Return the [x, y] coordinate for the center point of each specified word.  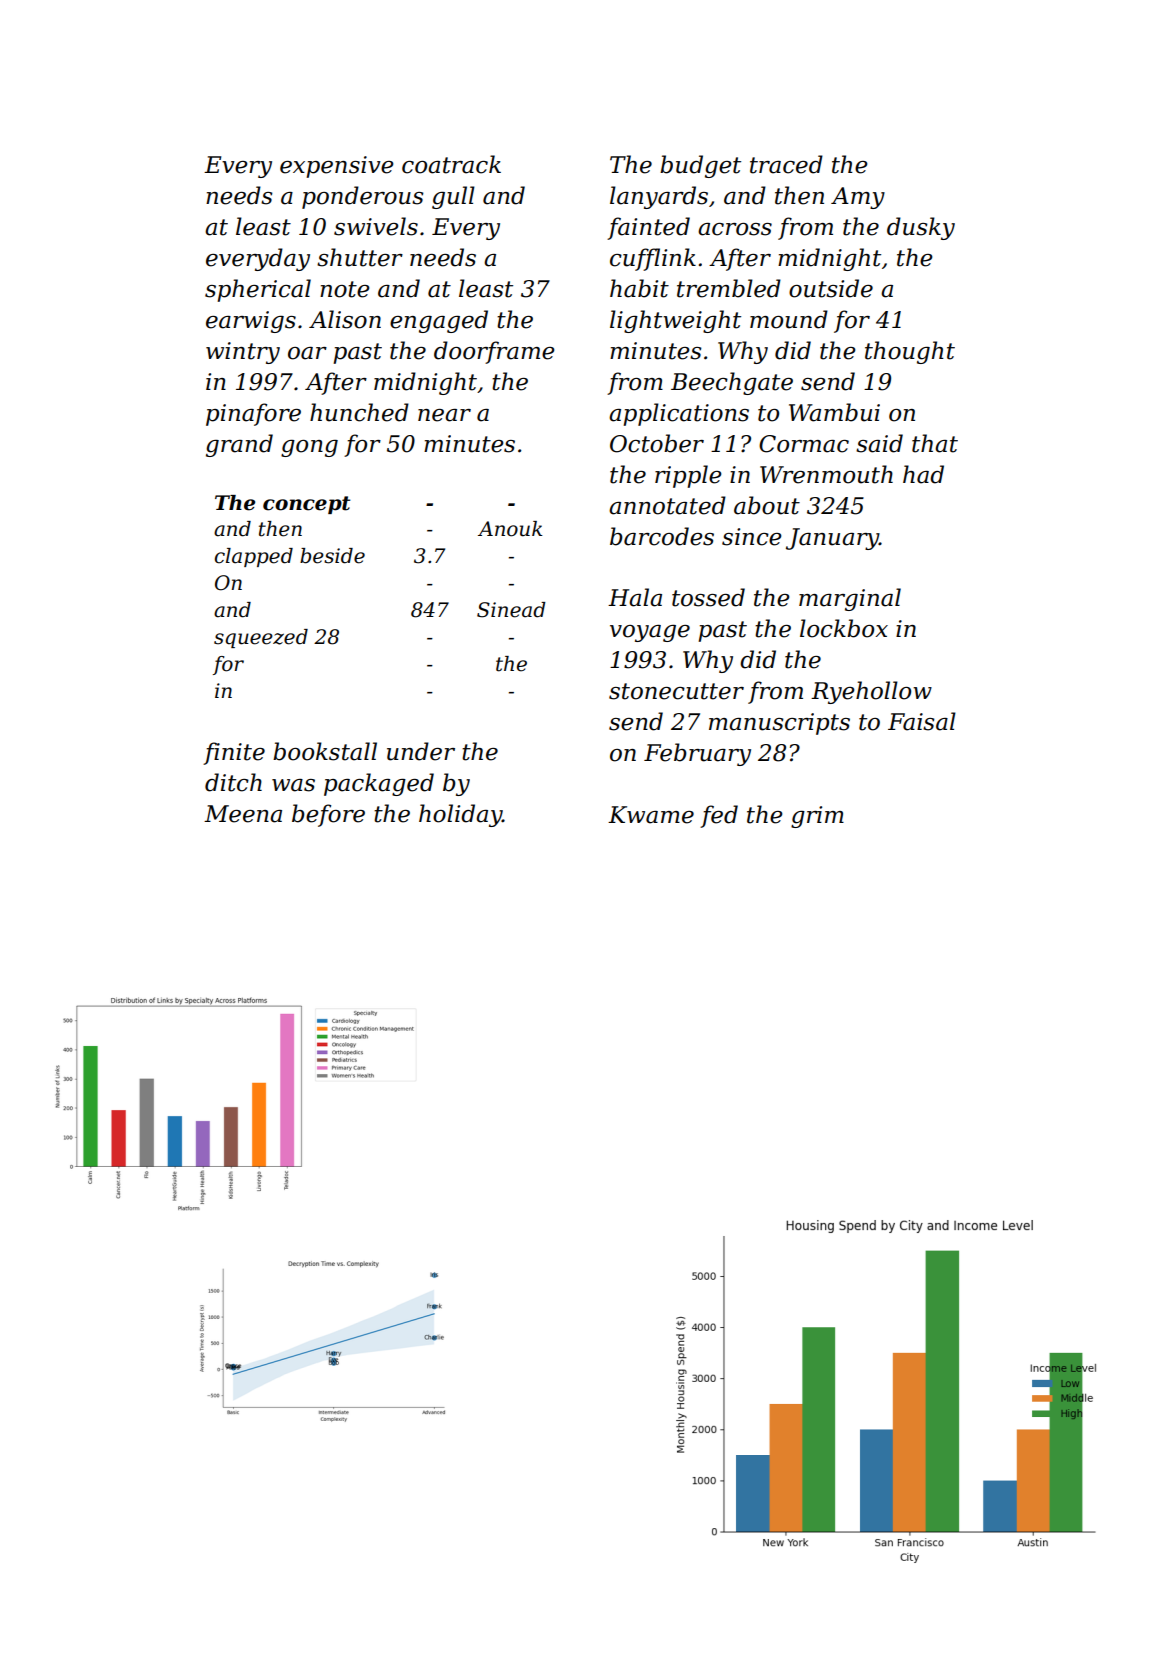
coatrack [451, 164]
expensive [336, 167]
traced [786, 164]
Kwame [651, 815]
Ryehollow [871, 692]
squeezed [261, 638]
